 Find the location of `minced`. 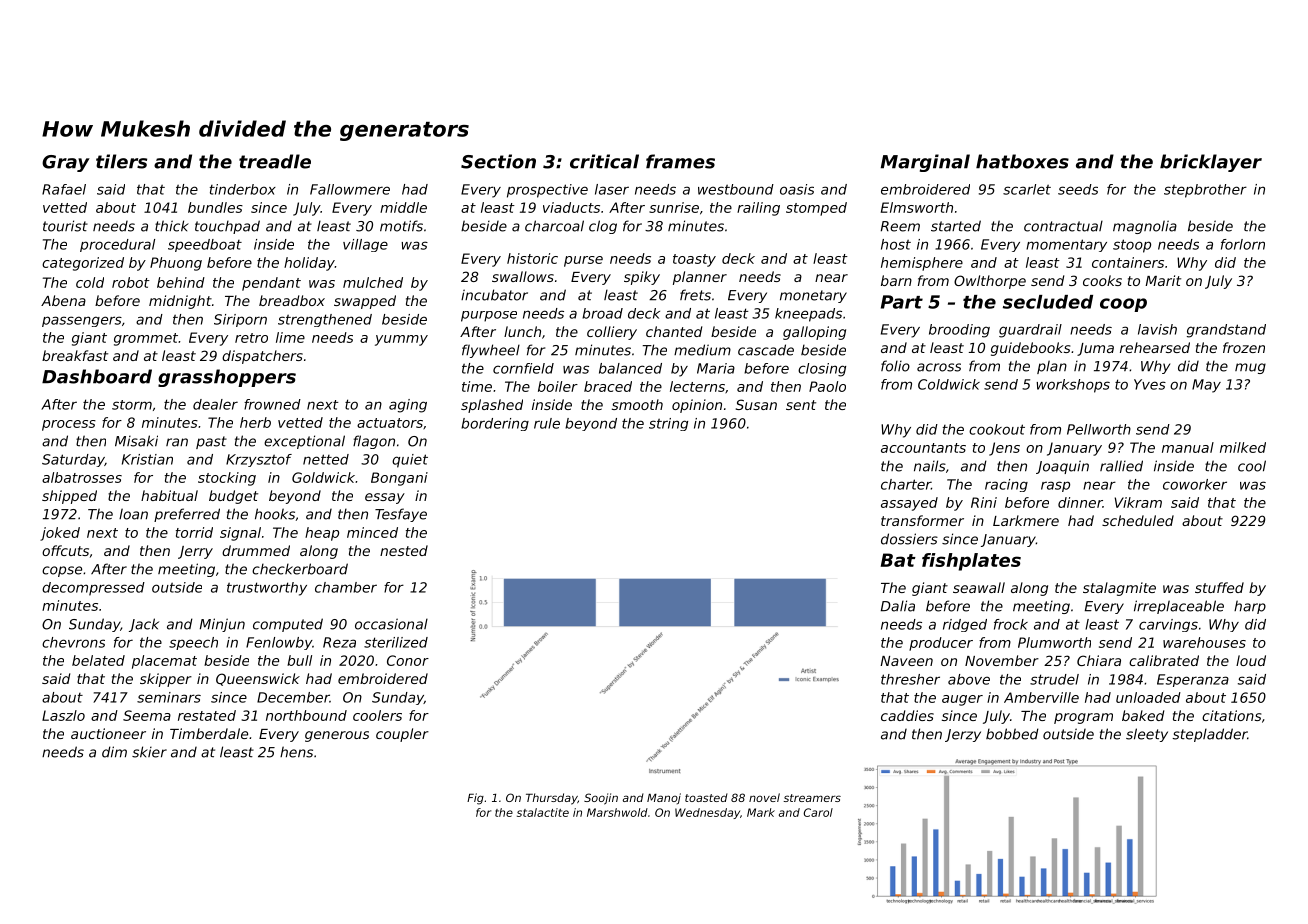

minced is located at coordinates (372, 532).
